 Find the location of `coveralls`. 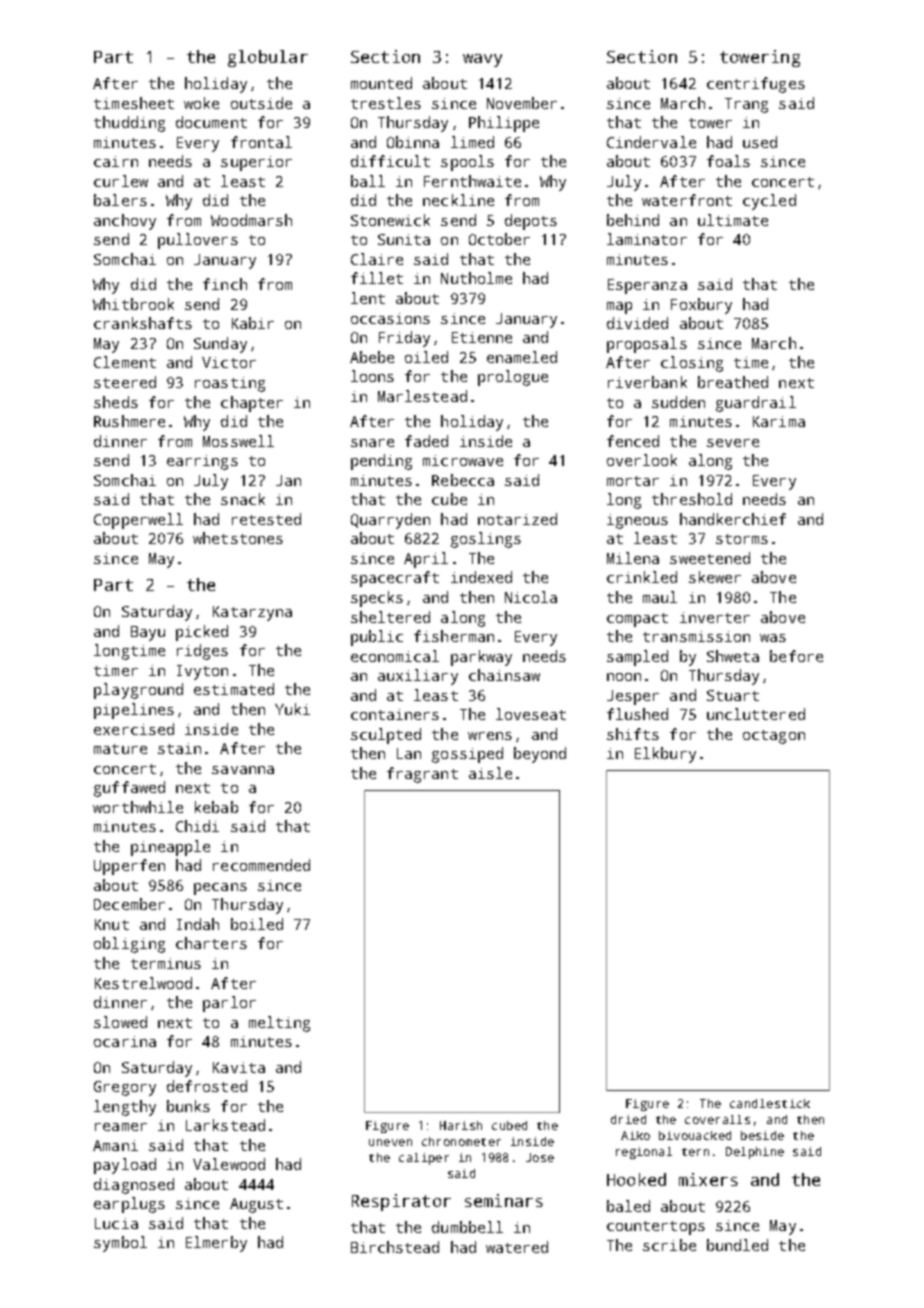

coveralls is located at coordinates (717, 1119).
